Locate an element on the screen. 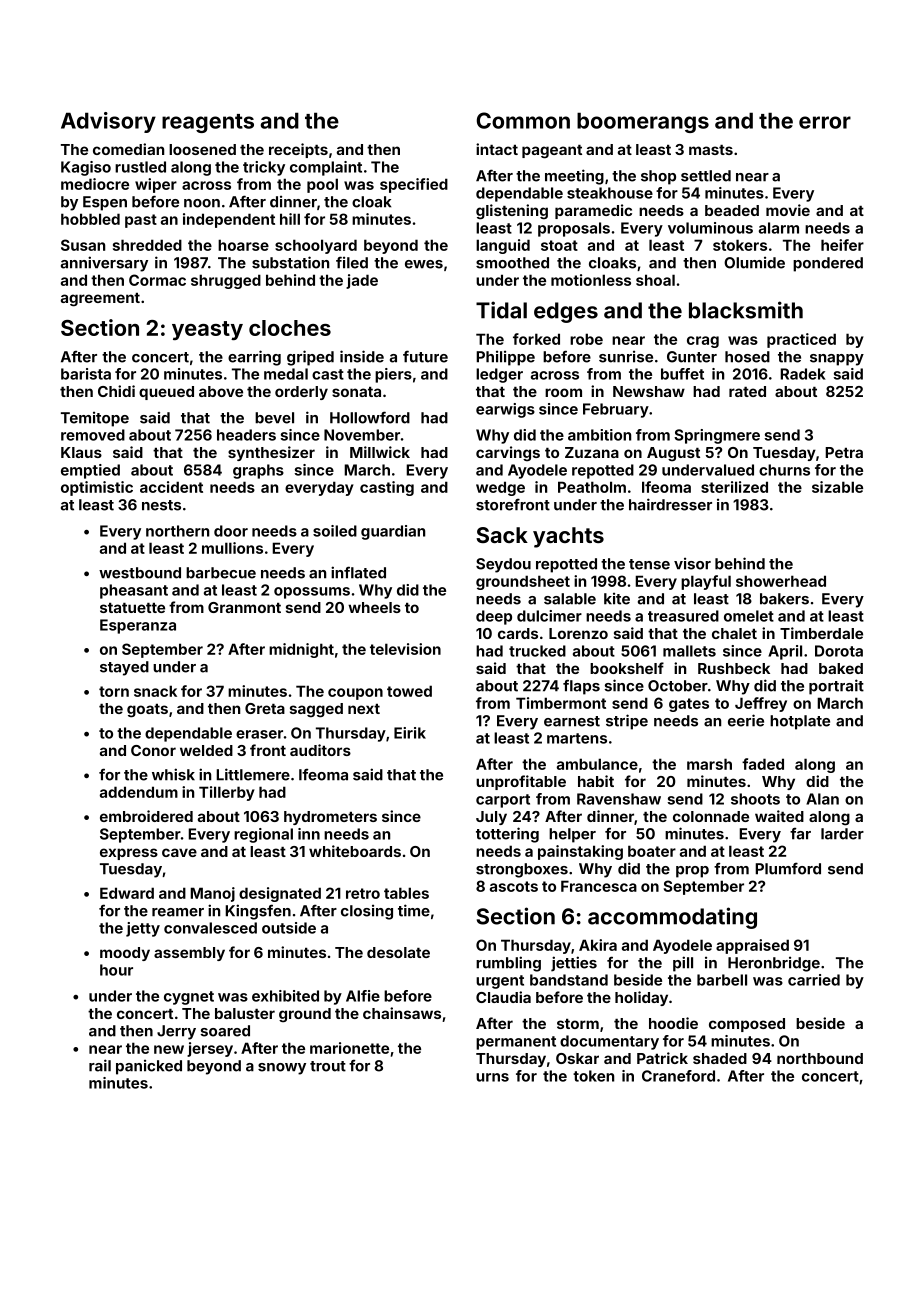 This screenshot has width=924, height=1308. earnest is located at coordinates (572, 721).
